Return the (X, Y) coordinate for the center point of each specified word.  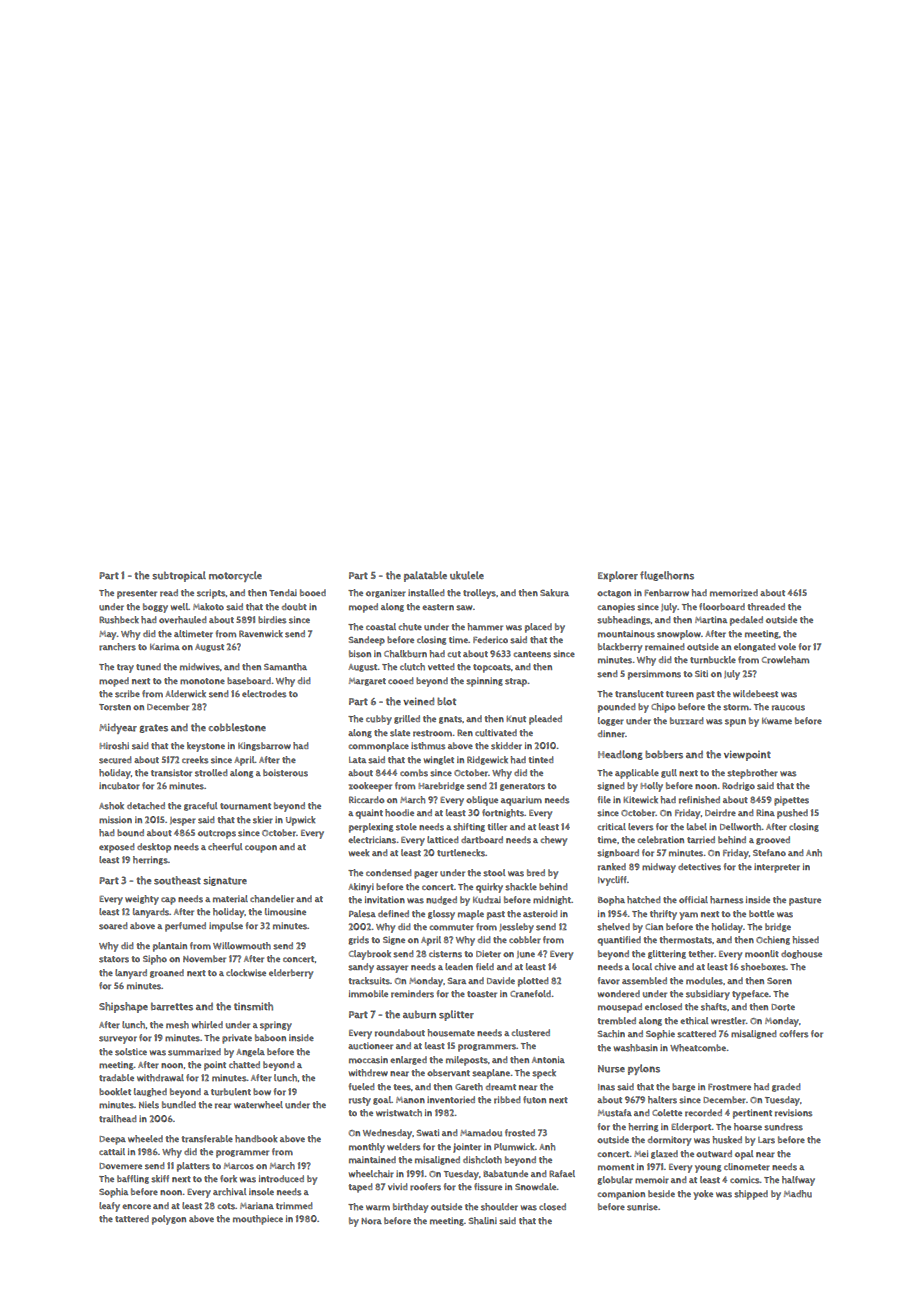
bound (130, 833)
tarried (701, 840)
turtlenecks (461, 853)
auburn (419, 1014)
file (604, 799)
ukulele (467, 575)
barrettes (172, 1006)
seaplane (491, 1074)
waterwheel (258, 1105)
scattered (696, 1034)
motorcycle (235, 576)
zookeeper (370, 787)
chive (665, 966)
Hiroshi (114, 746)
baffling (133, 1179)
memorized (734, 593)
